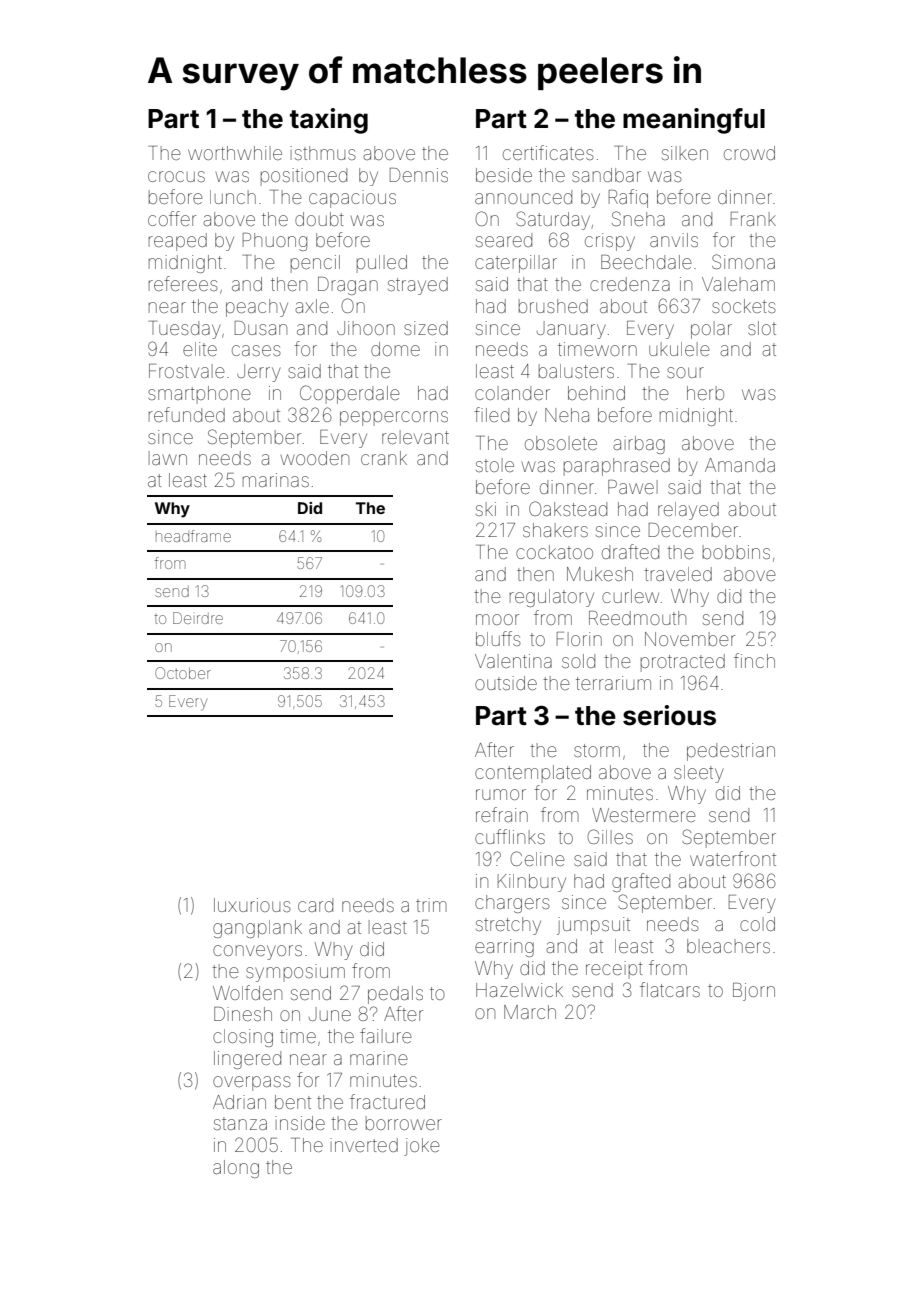 This image has width=924, height=1314. Describe the element at coordinates (643, 815) in the image. I see `Westermere` at that location.
